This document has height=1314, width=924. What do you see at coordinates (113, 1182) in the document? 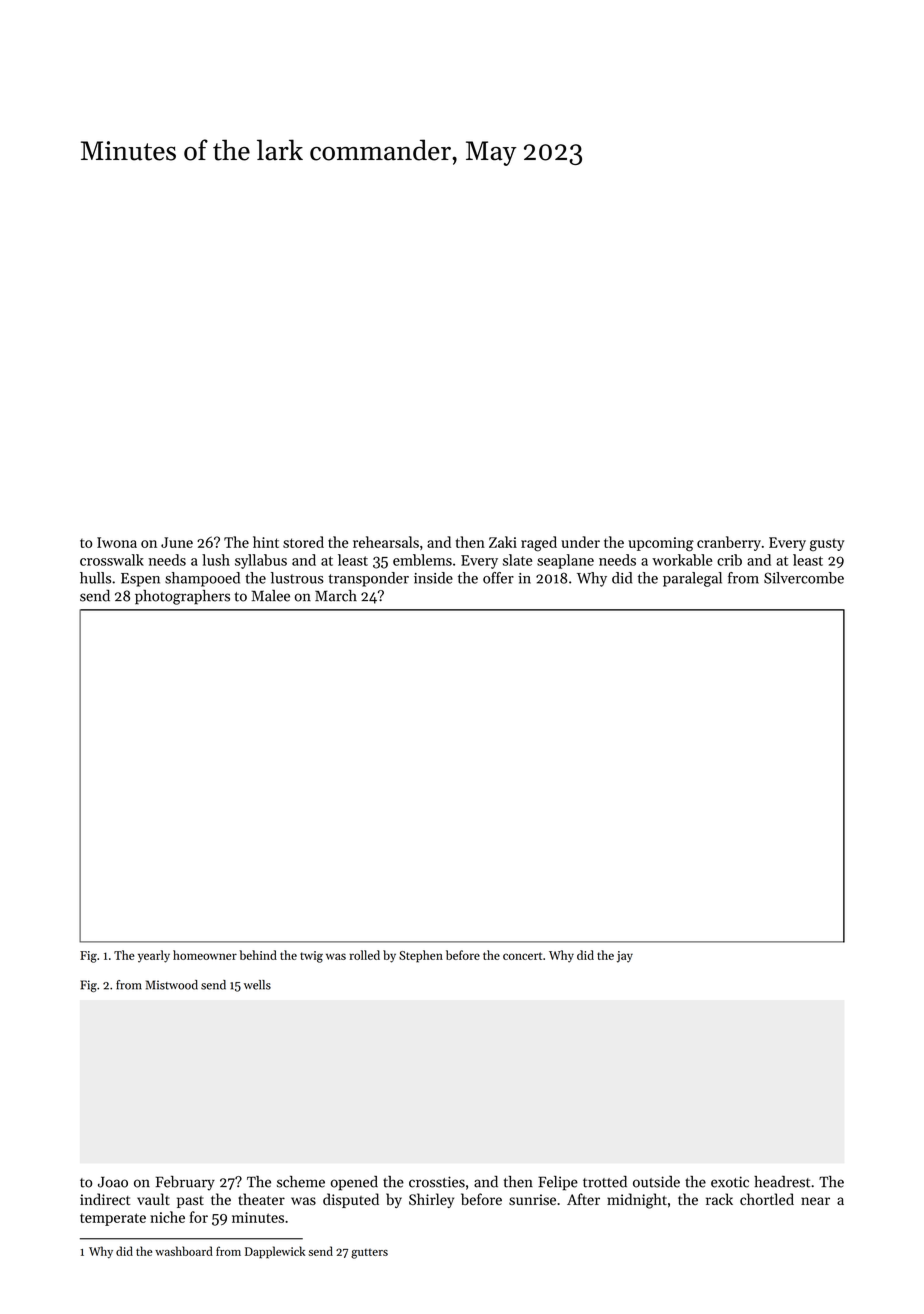
I see `Joao` at bounding box center [113, 1182].
